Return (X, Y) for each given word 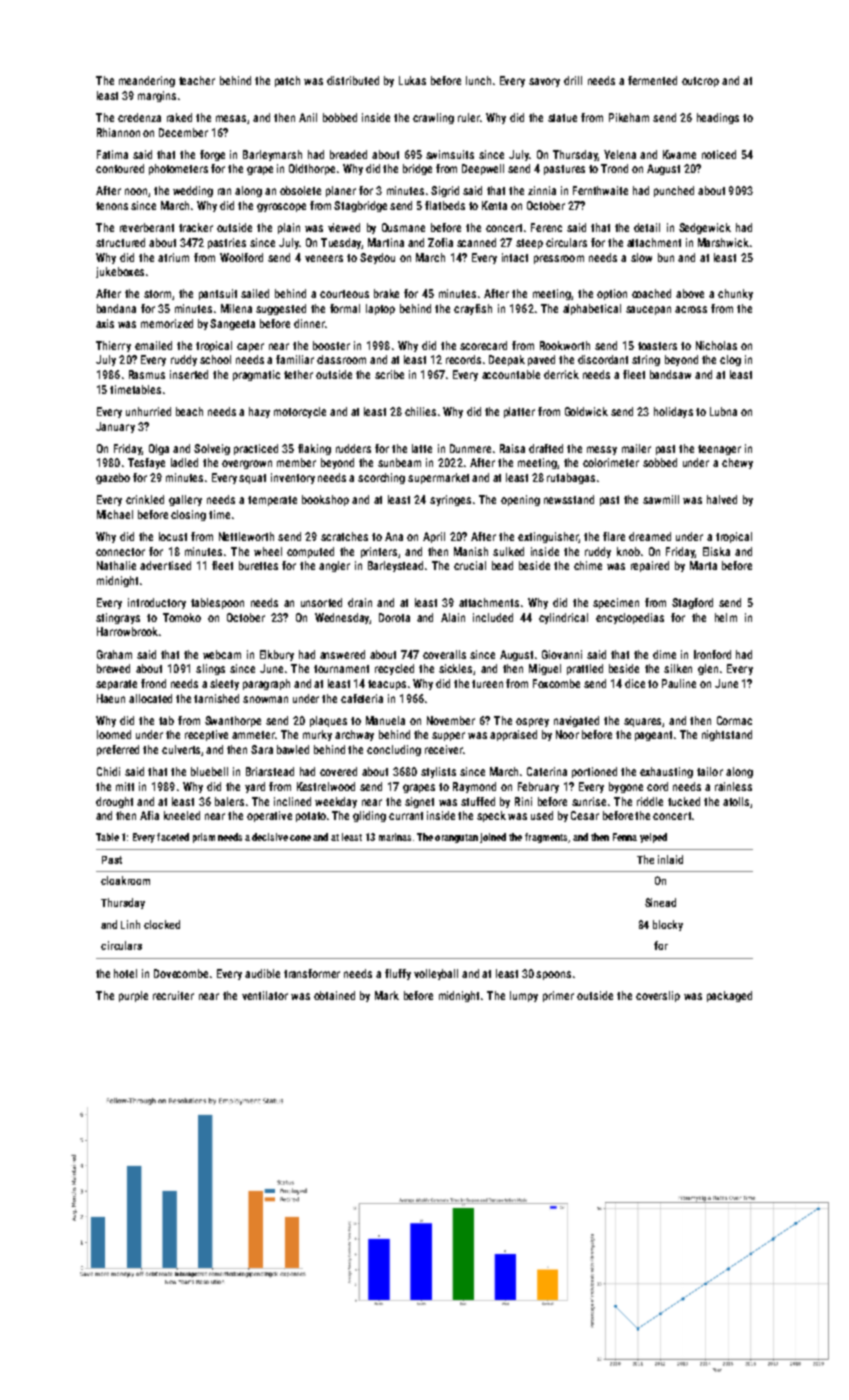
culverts (181, 749)
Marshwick (723, 242)
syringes (450, 500)
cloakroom (125, 880)
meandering (147, 81)
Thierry (113, 346)
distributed (353, 80)
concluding (394, 750)
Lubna (723, 411)
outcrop (700, 82)
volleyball (436, 974)
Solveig (212, 449)
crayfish (473, 309)
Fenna (625, 837)
